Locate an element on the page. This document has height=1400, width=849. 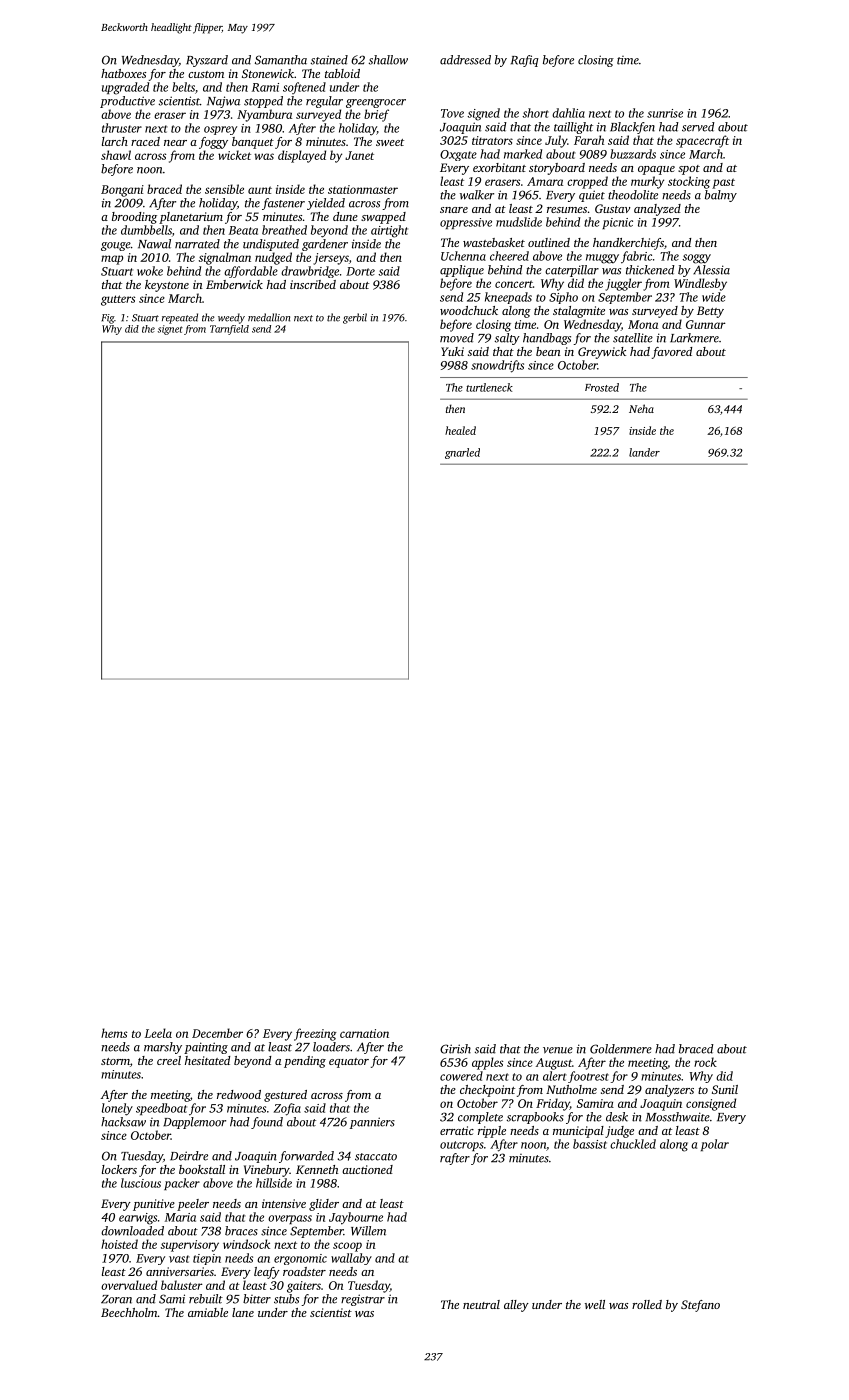
rock is located at coordinates (705, 1062).
